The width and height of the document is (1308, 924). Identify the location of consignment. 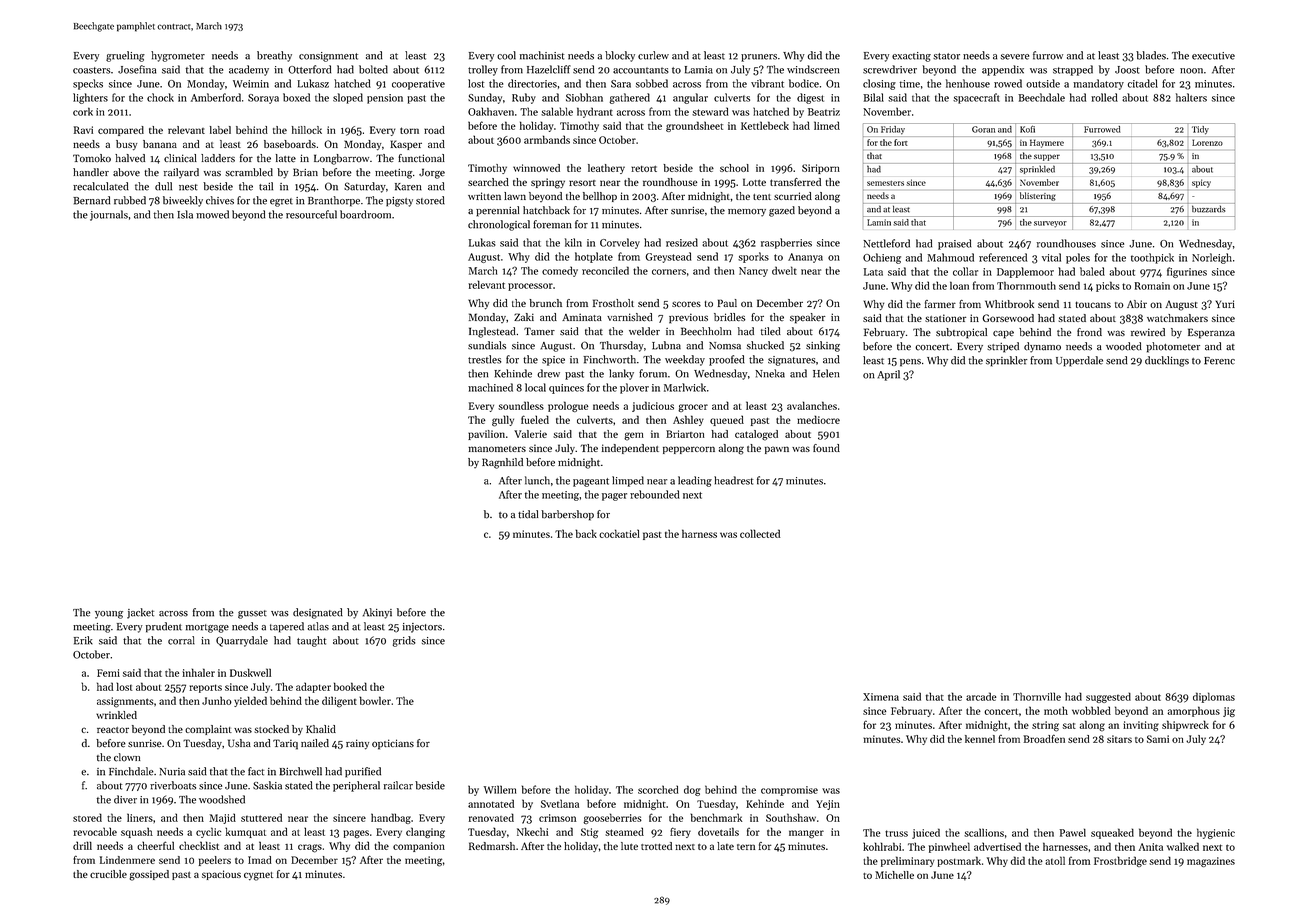
(328, 57).
